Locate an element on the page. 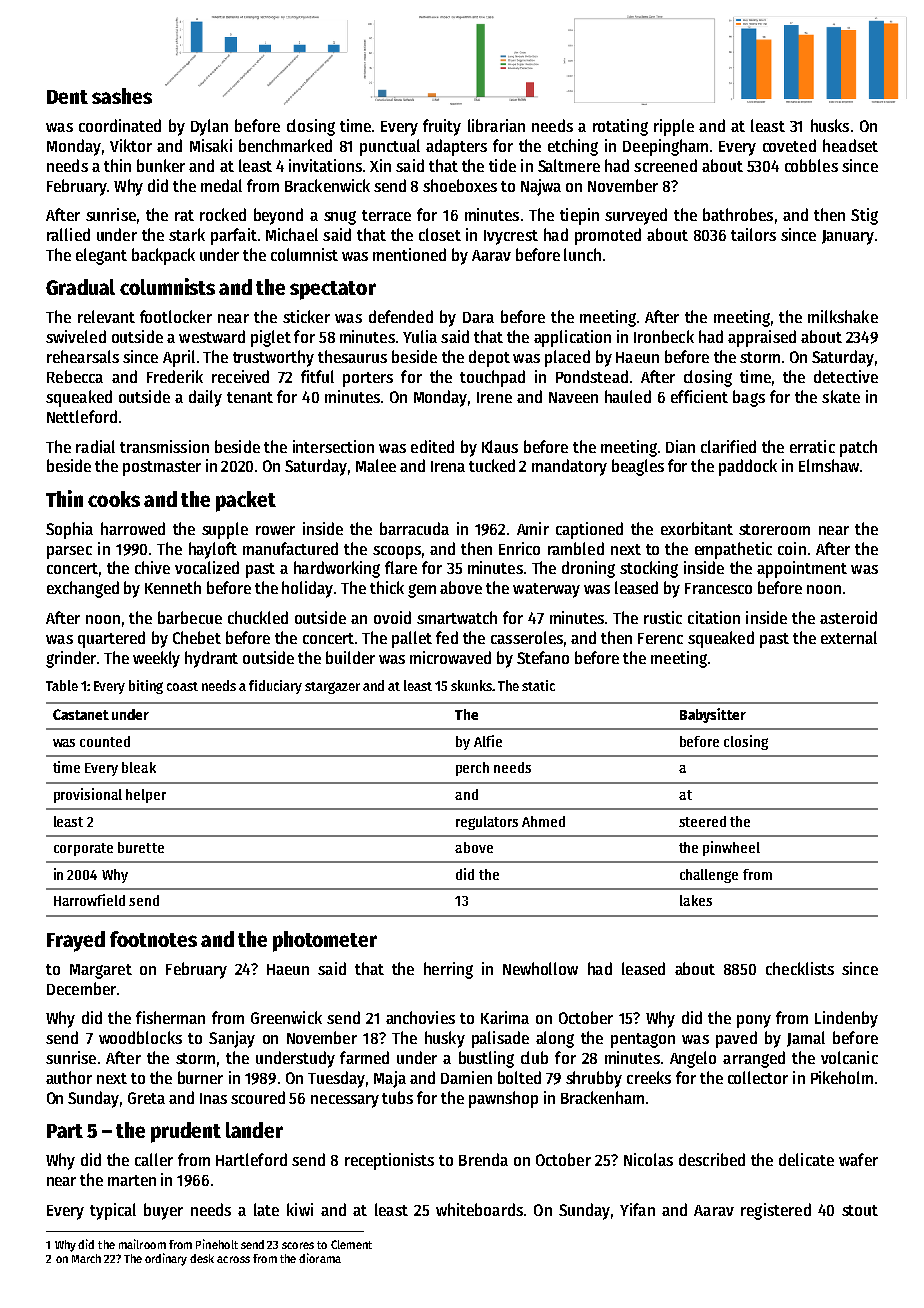  Malee is located at coordinates (376, 465).
